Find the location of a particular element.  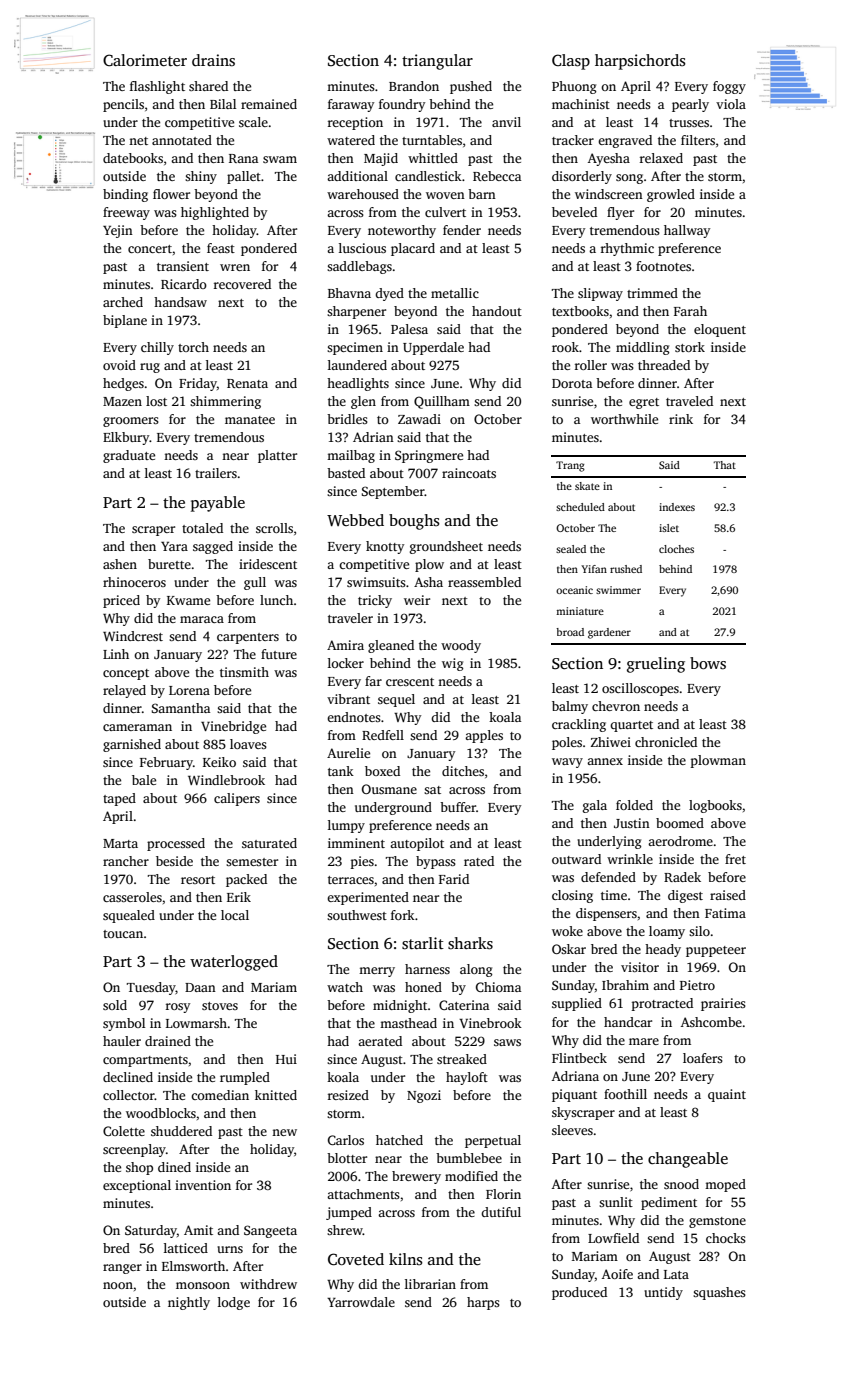

Chioma is located at coordinates (498, 987).
